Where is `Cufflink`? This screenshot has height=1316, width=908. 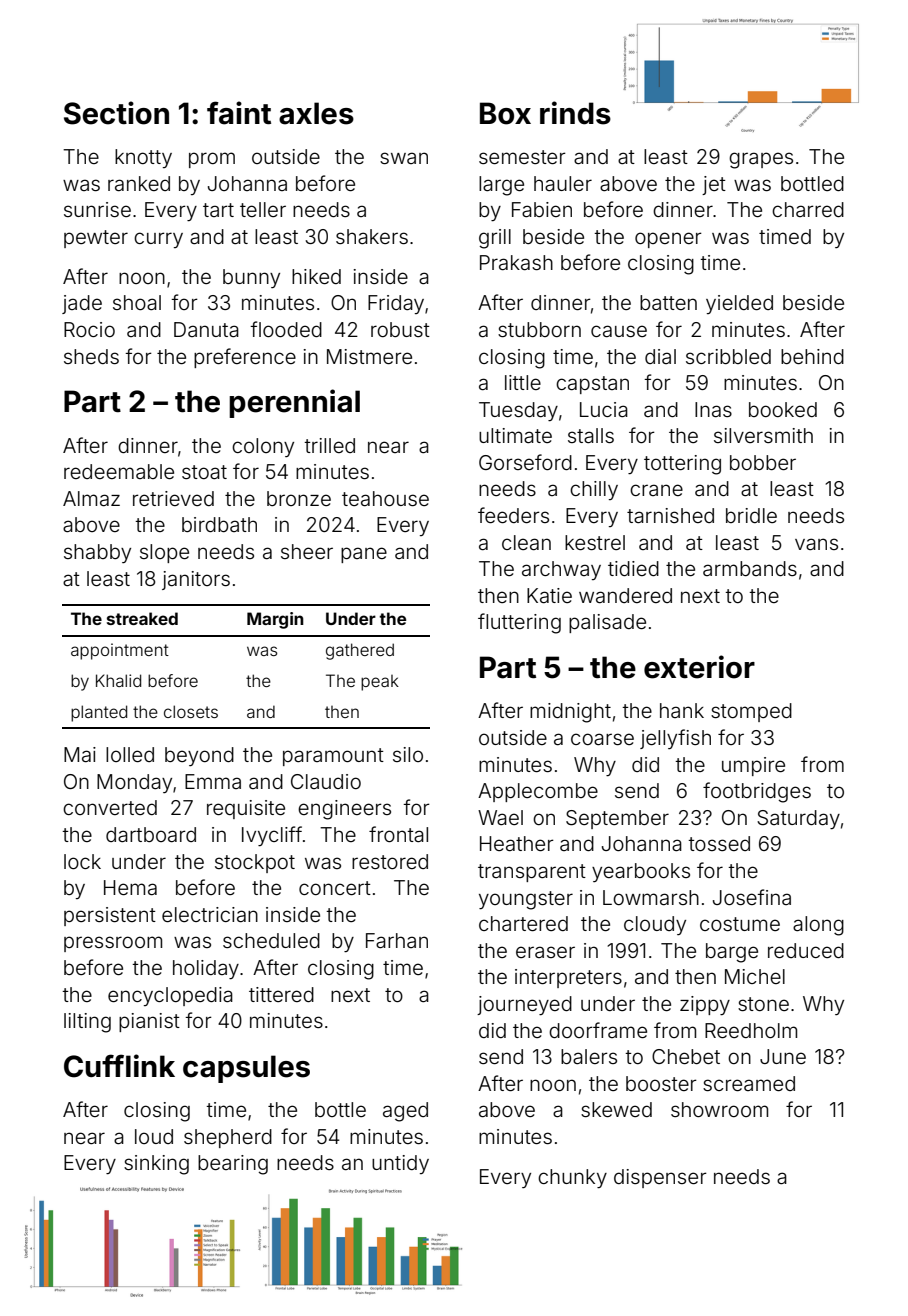
Cufflink is located at coordinates (119, 1066).
